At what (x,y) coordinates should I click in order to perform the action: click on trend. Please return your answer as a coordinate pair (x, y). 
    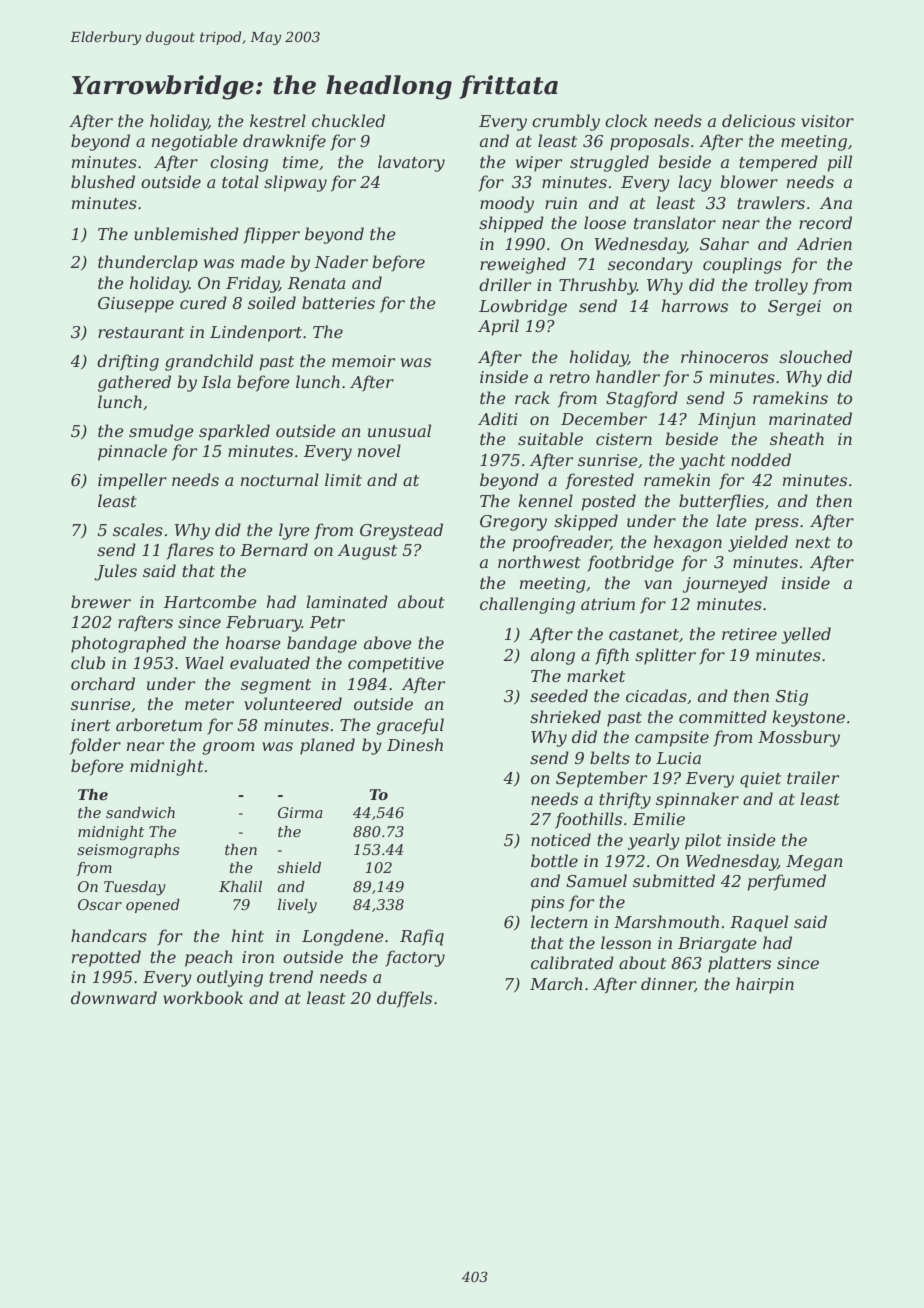
    Looking at the image, I should click on (291, 976).
